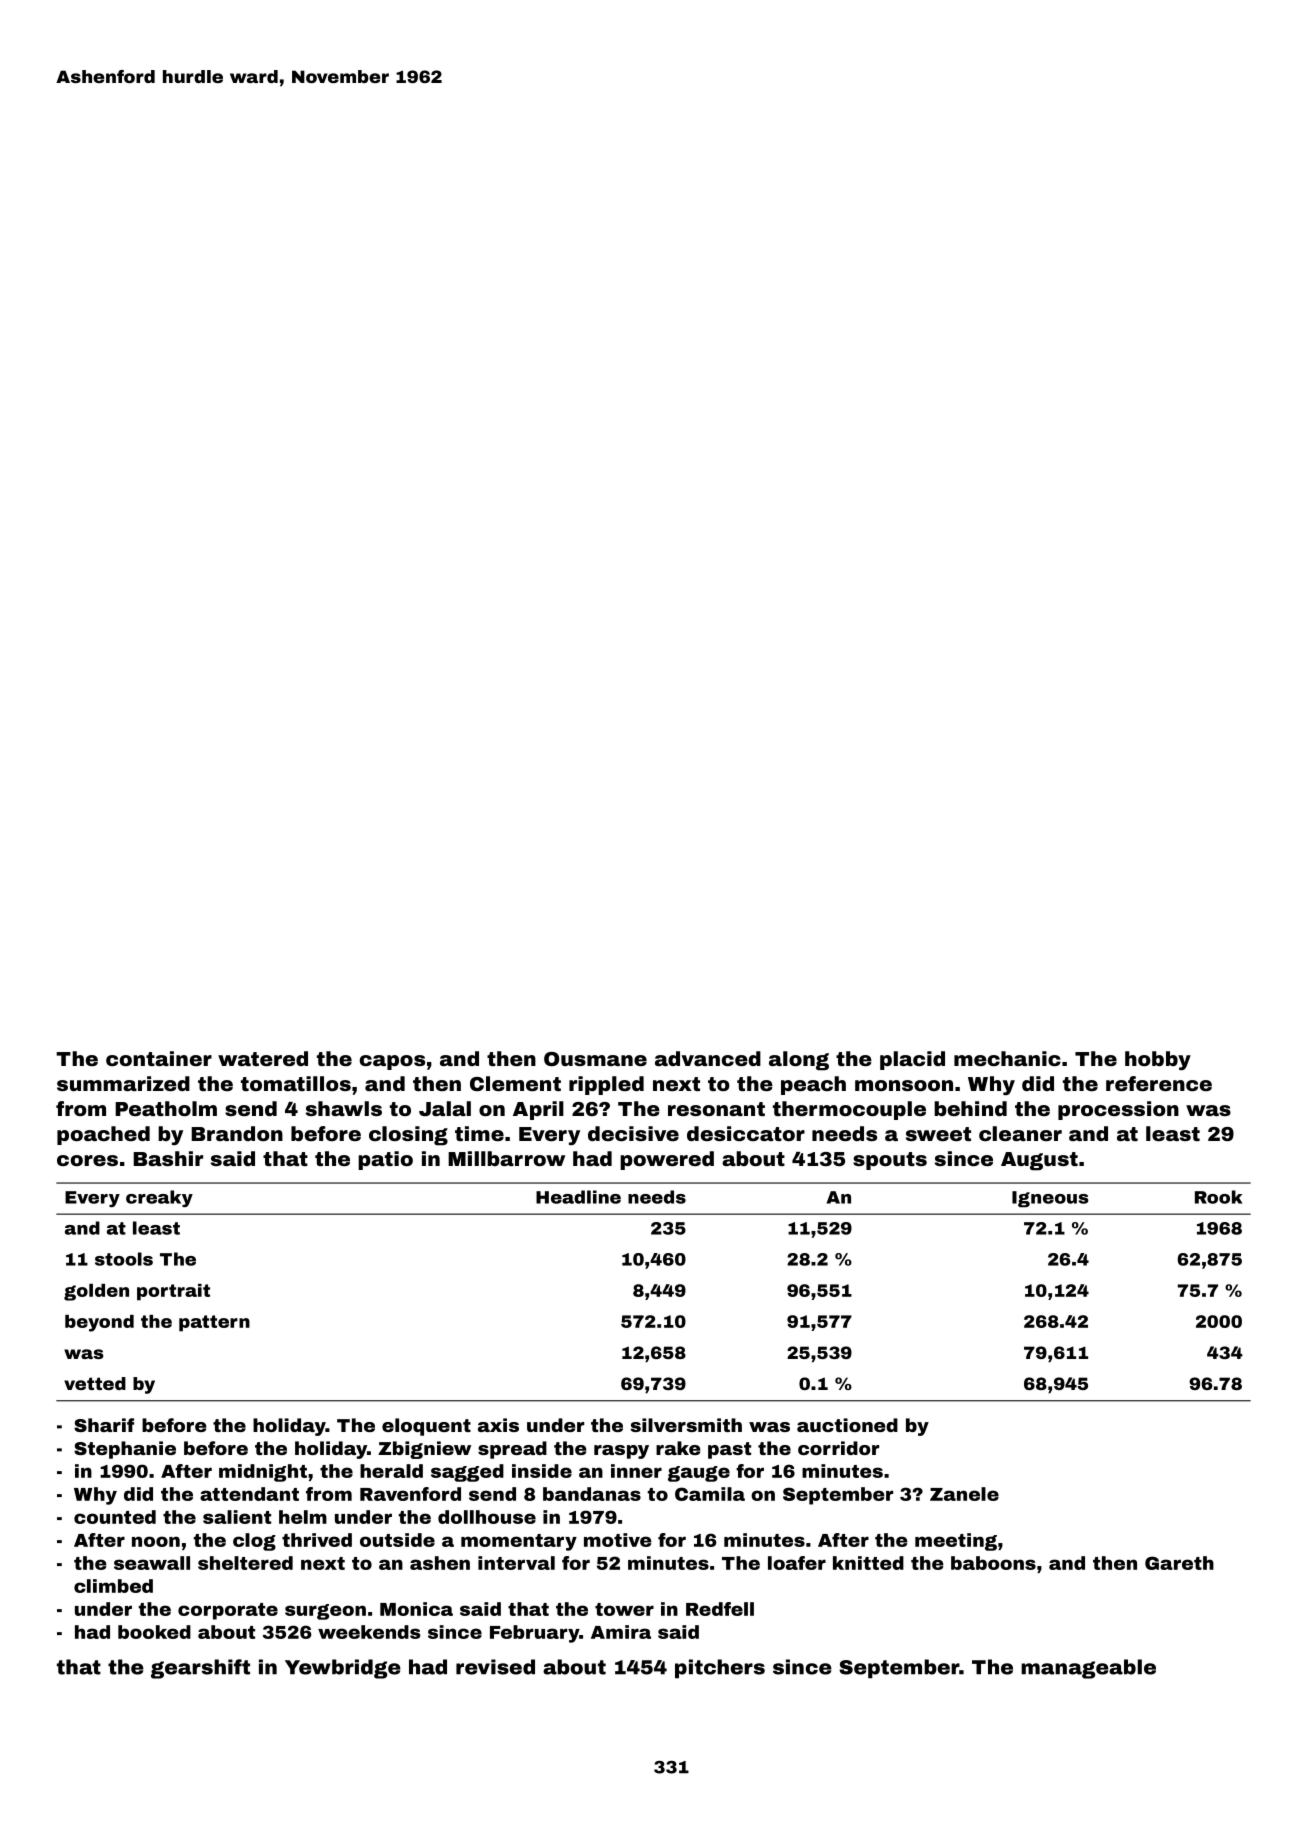 This image has width=1307, height=1848. What do you see at coordinates (847, 1425) in the image?
I see `auctioned` at bounding box center [847, 1425].
